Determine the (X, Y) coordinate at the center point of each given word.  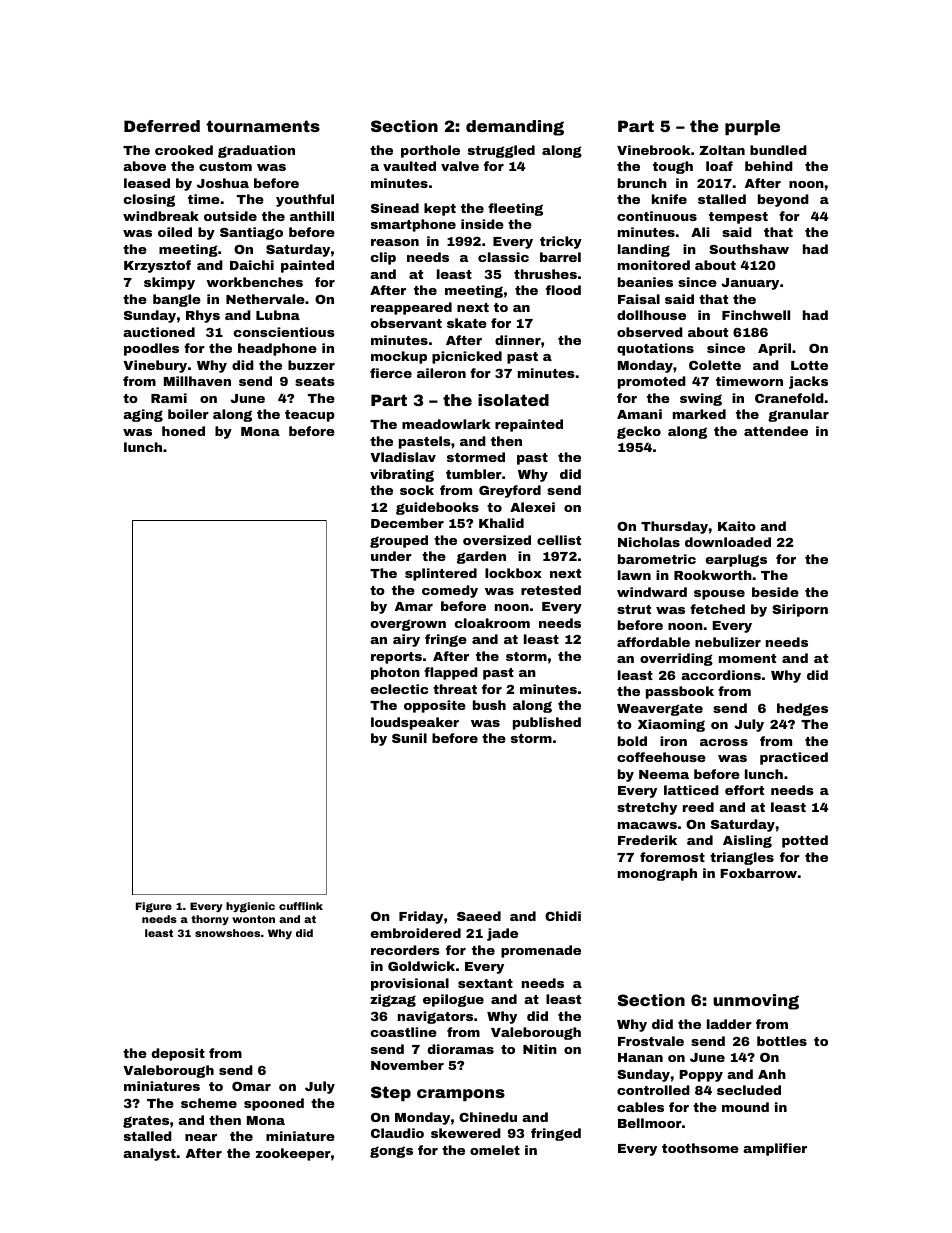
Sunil (409, 738)
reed (698, 807)
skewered (466, 1133)
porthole (430, 151)
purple (752, 127)
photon (395, 673)
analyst (149, 1154)
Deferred (162, 126)
